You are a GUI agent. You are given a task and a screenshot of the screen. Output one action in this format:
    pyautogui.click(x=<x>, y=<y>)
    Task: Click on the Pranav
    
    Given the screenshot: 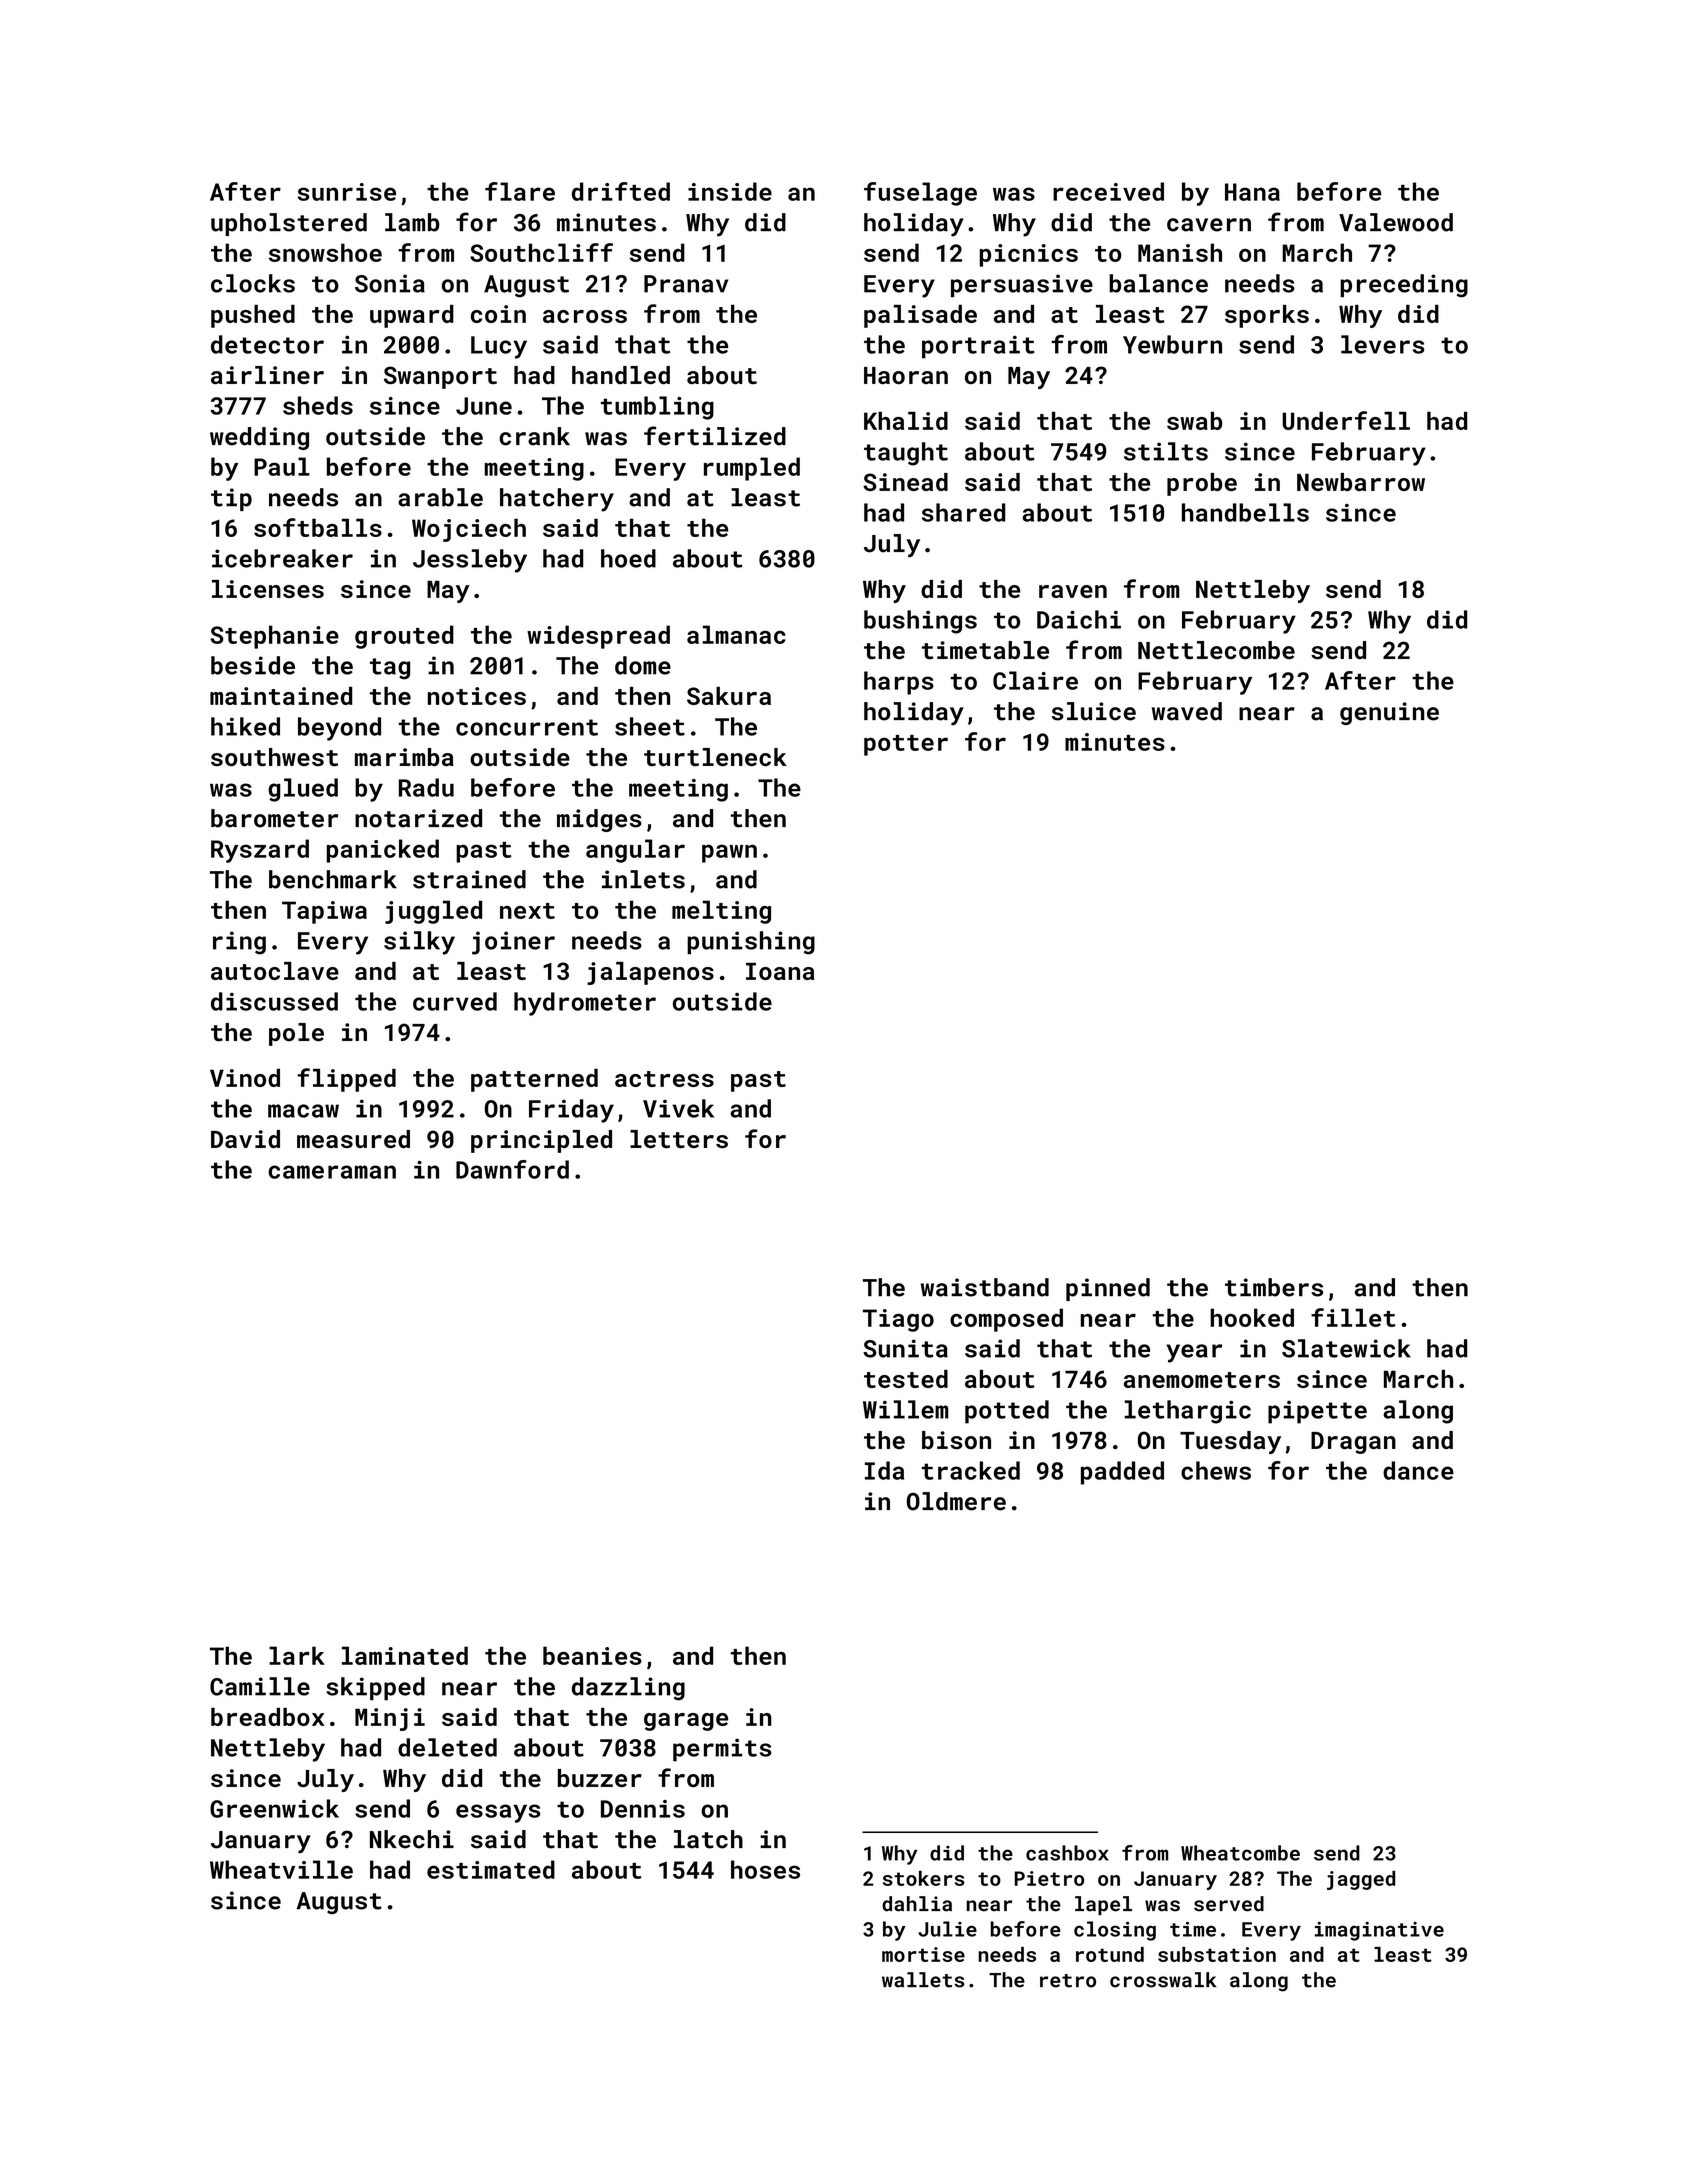 What is the action you would take?
    pyautogui.click(x=686, y=284)
